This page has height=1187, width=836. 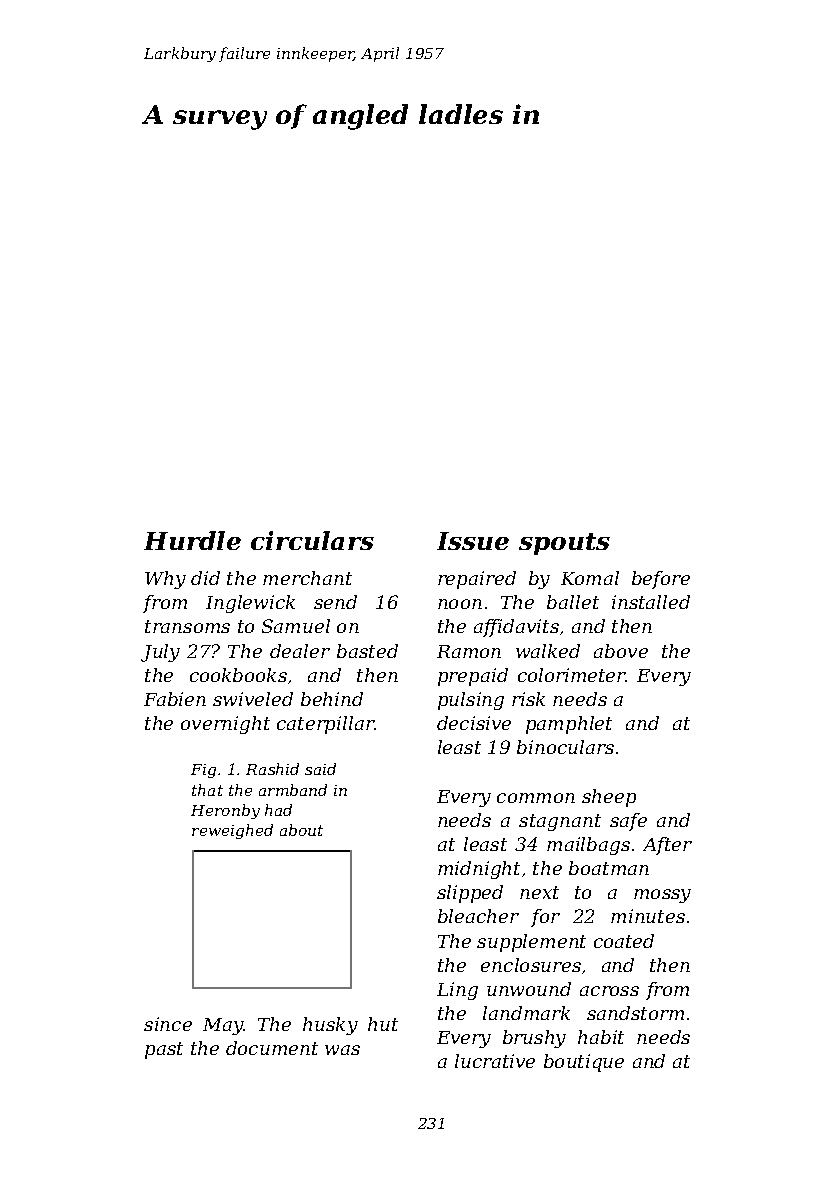 What do you see at coordinates (573, 602) in the page?
I see `ballet` at bounding box center [573, 602].
